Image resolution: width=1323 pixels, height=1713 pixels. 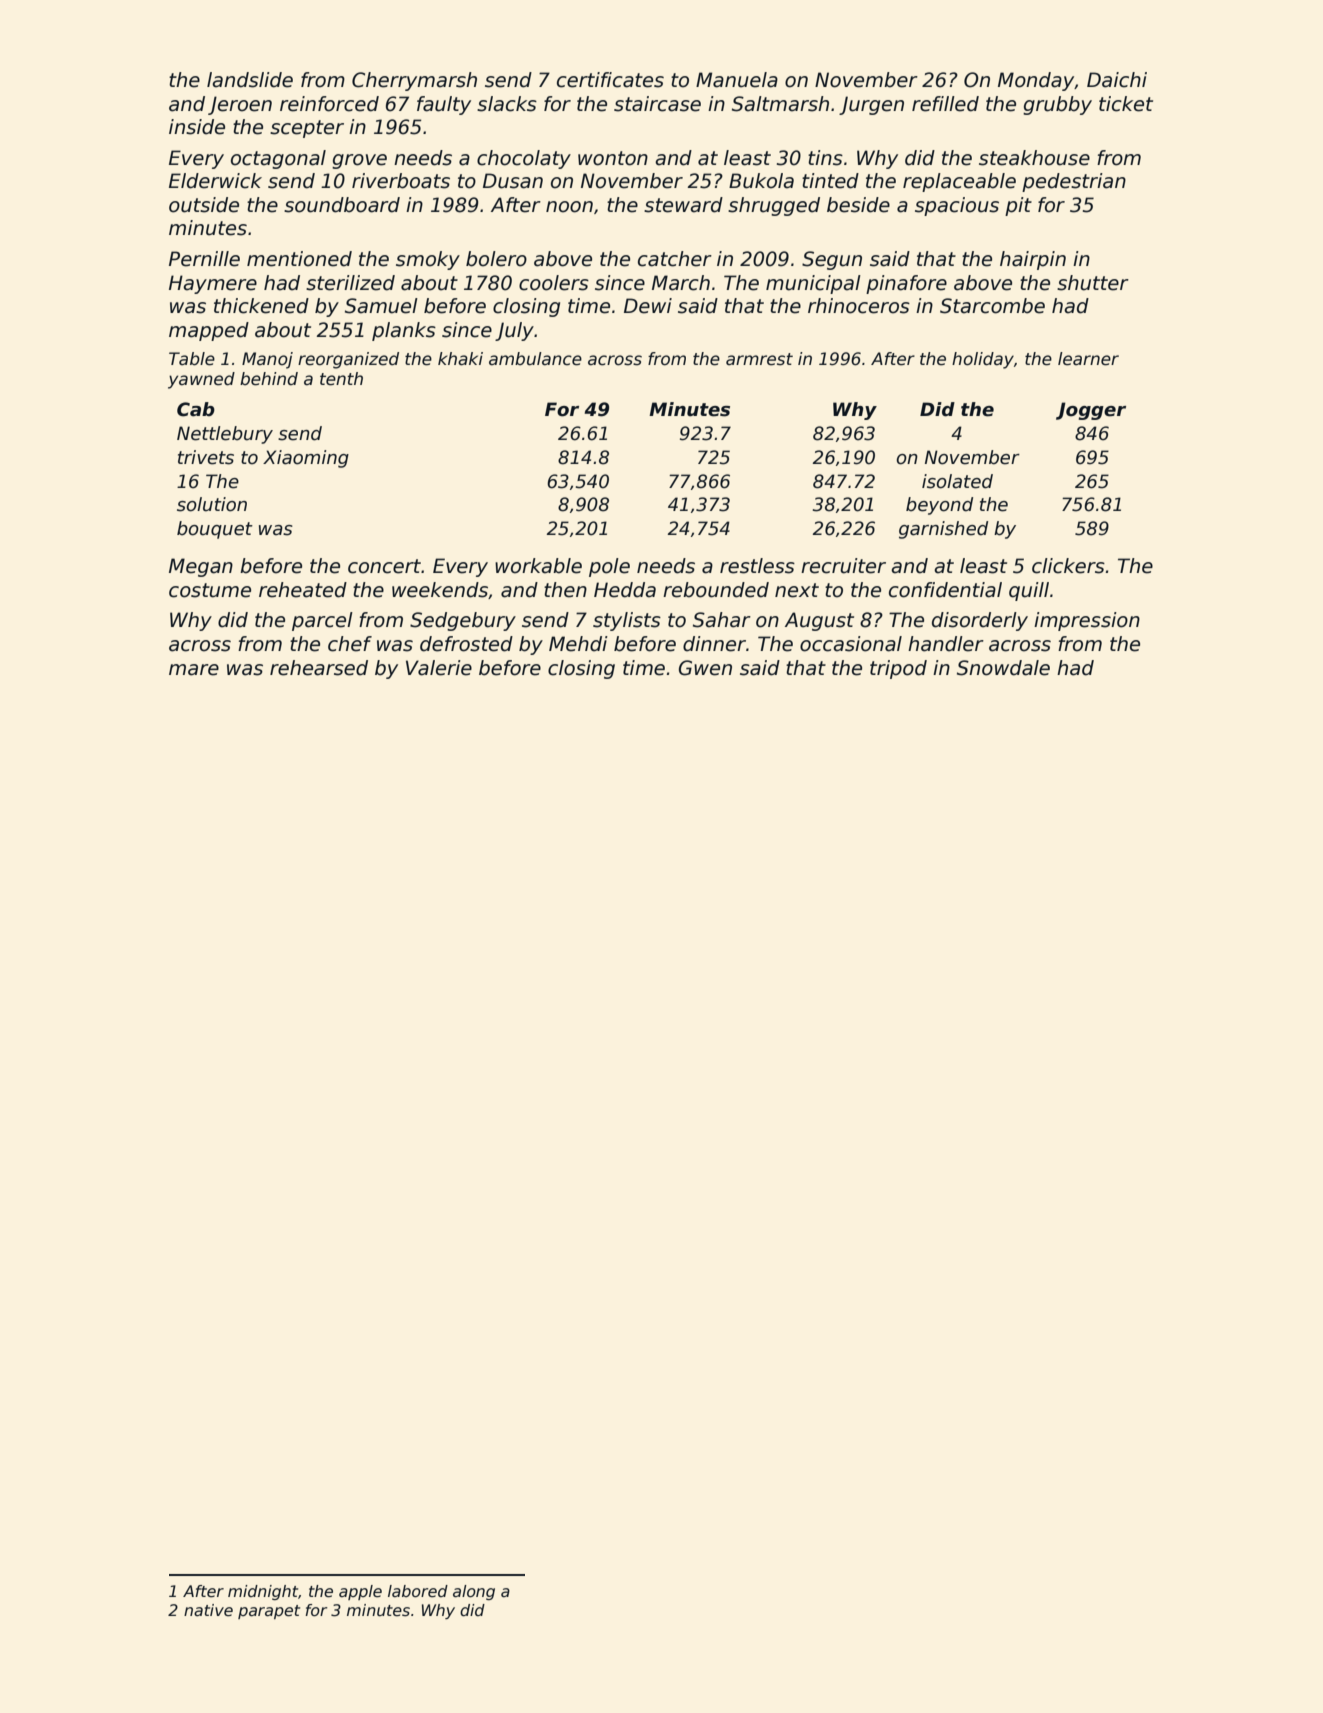 I want to click on landslide, so click(x=250, y=80).
